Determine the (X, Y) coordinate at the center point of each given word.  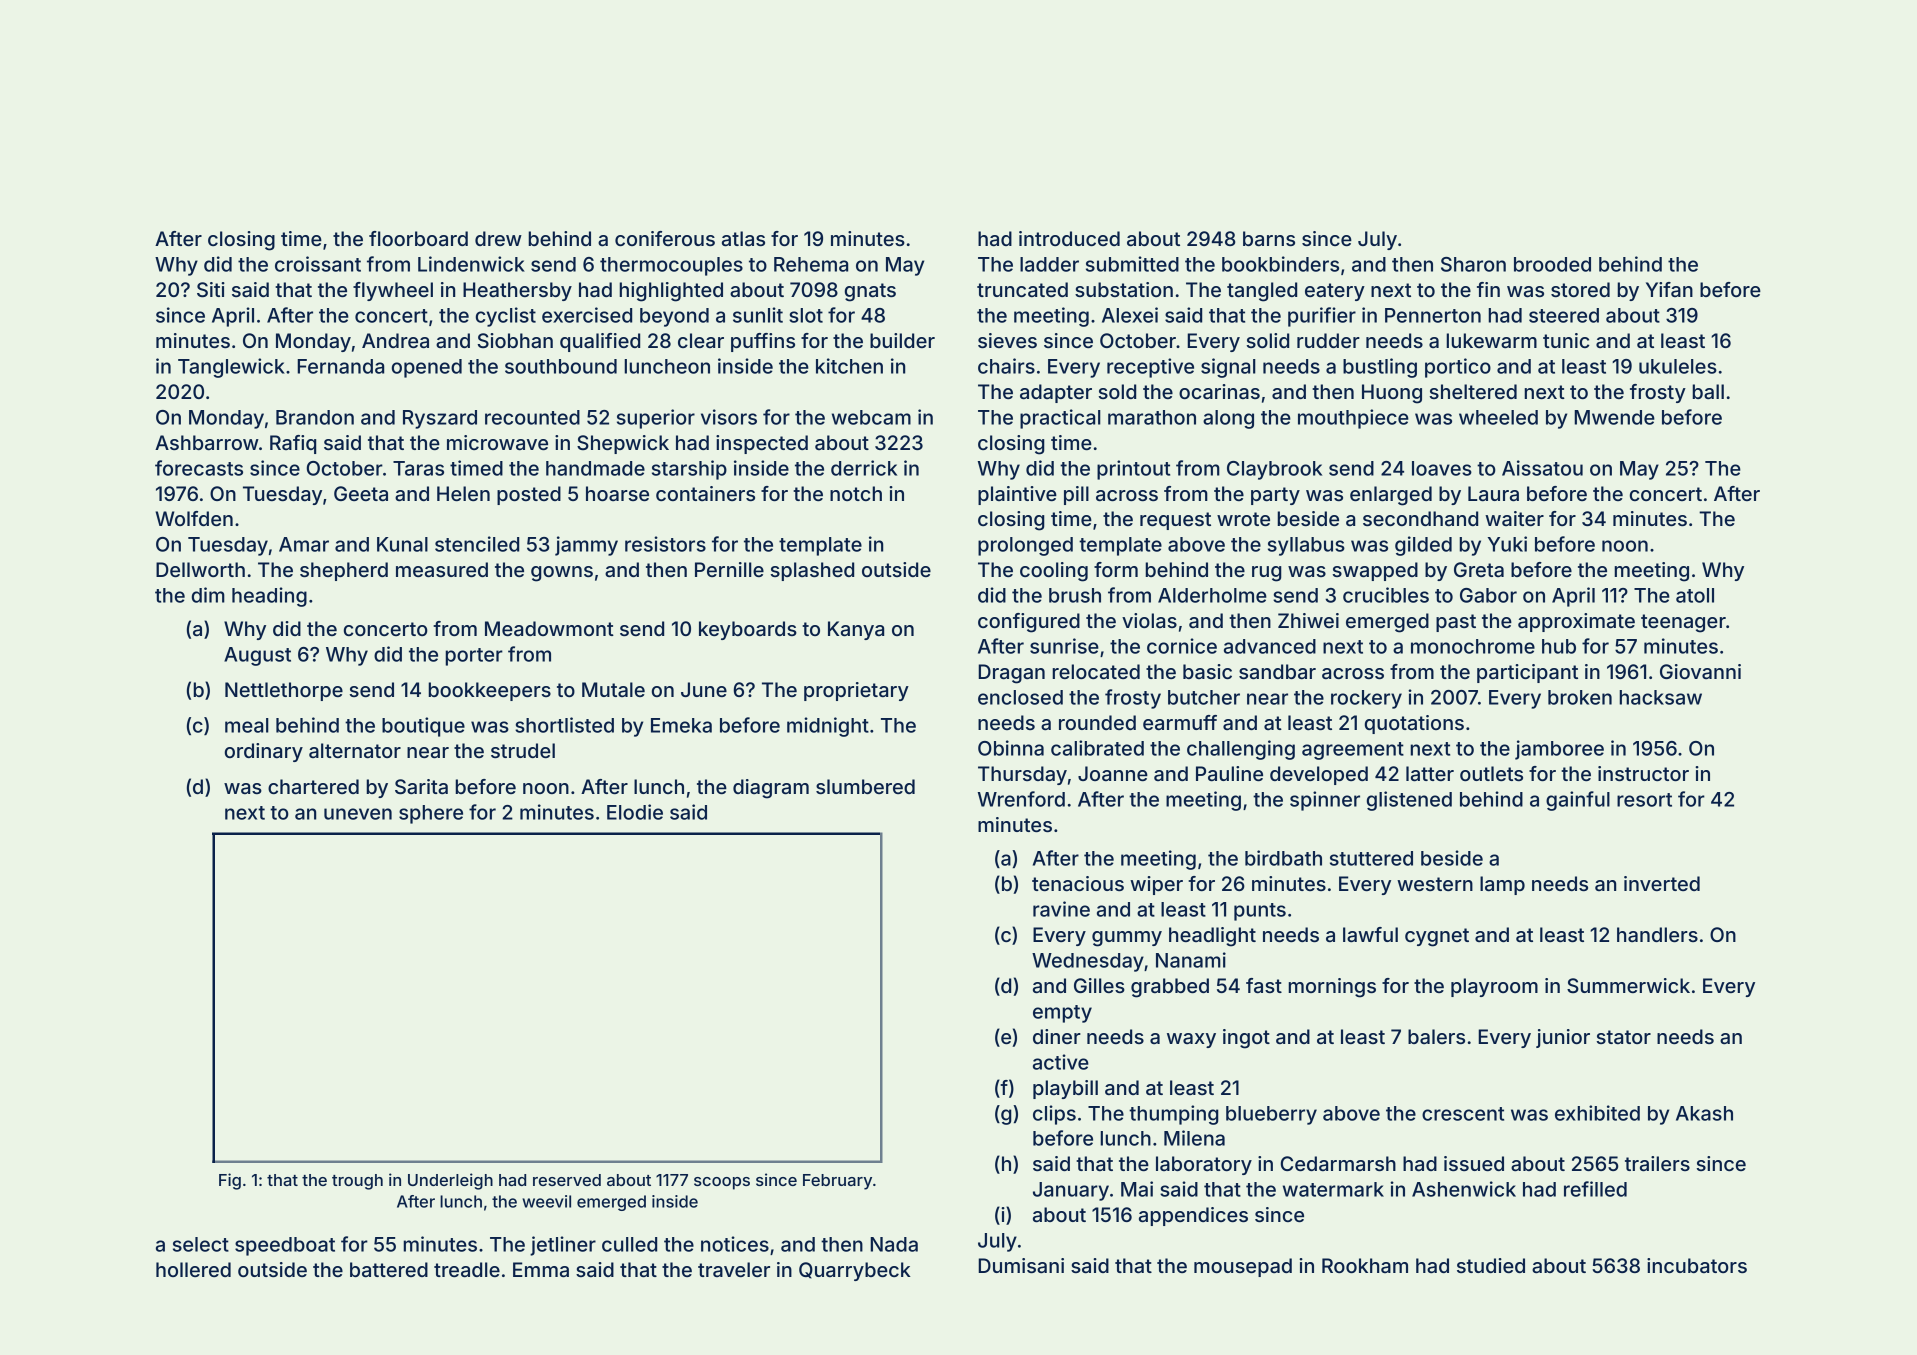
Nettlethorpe (284, 691)
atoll (1695, 595)
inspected (762, 444)
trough (357, 1182)
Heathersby (517, 291)
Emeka (681, 725)
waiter (1514, 518)
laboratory (1204, 1165)
